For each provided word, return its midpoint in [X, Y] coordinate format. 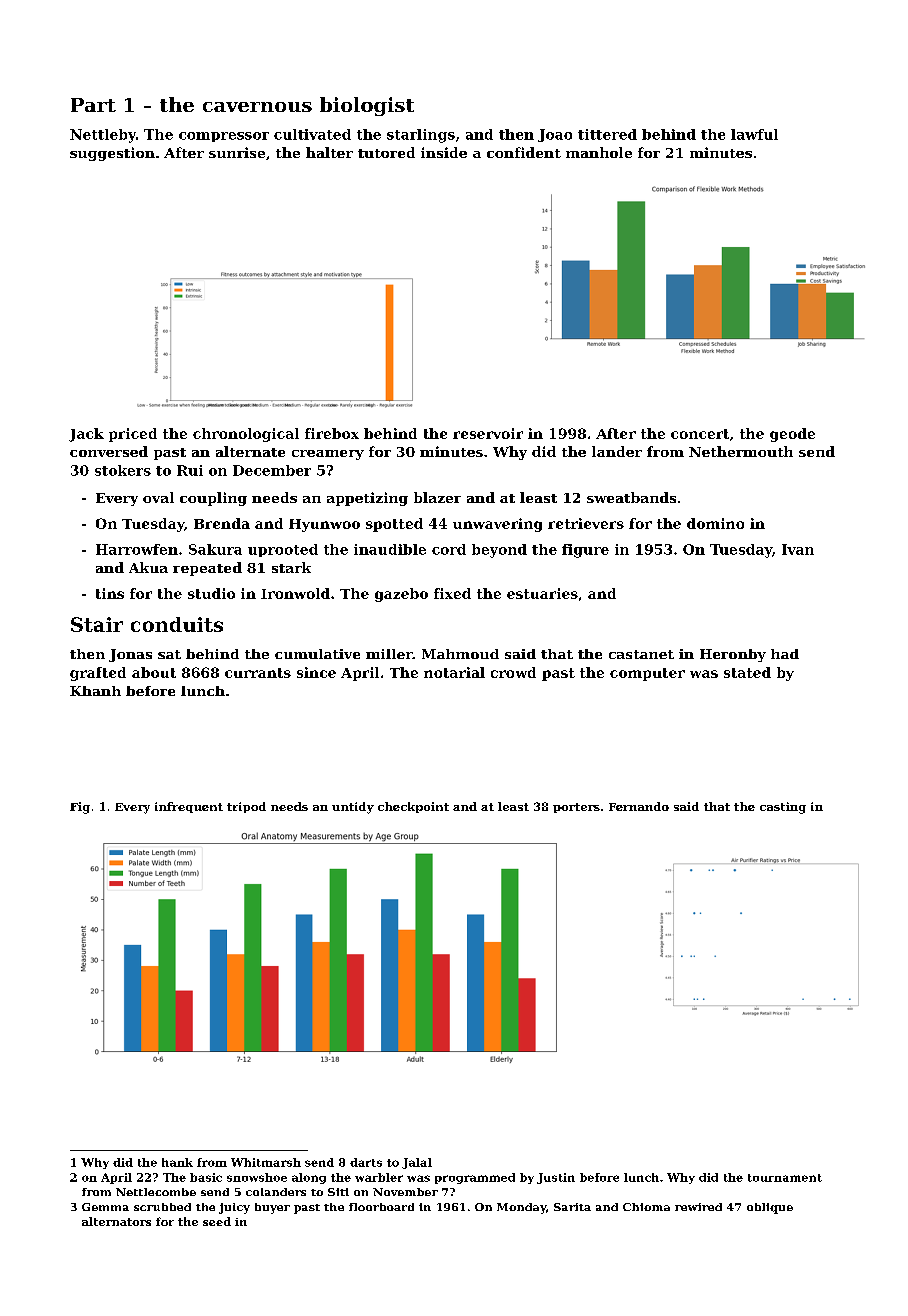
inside [444, 152]
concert [700, 434]
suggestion [112, 154]
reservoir [488, 433]
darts [366, 1162]
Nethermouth [741, 451]
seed [217, 1221]
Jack [86, 435]
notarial [454, 672]
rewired [698, 1207]
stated [747, 672]
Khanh [95, 691]
